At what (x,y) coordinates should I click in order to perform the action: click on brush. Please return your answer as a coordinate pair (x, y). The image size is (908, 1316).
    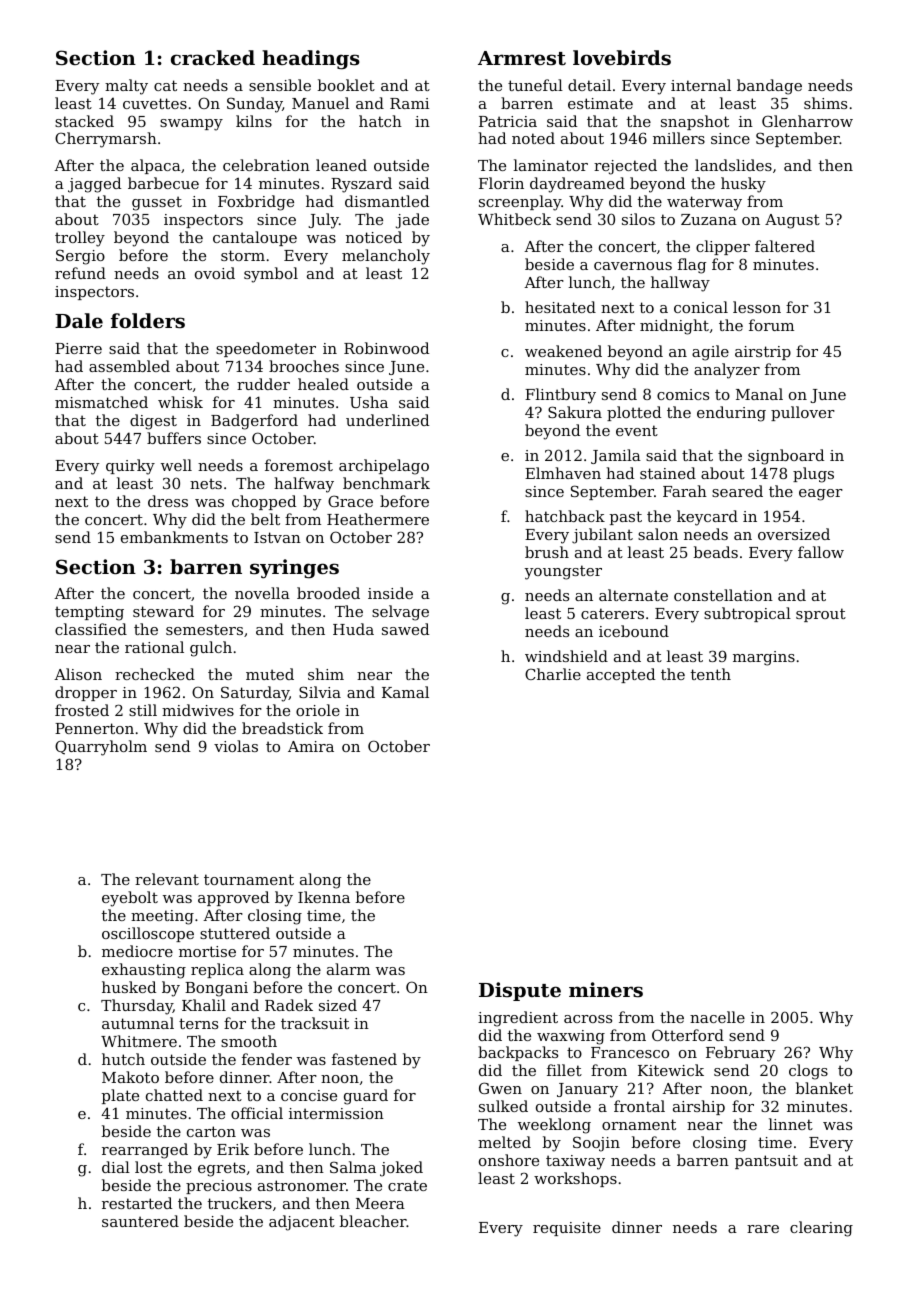
    Looking at the image, I should click on (547, 552).
